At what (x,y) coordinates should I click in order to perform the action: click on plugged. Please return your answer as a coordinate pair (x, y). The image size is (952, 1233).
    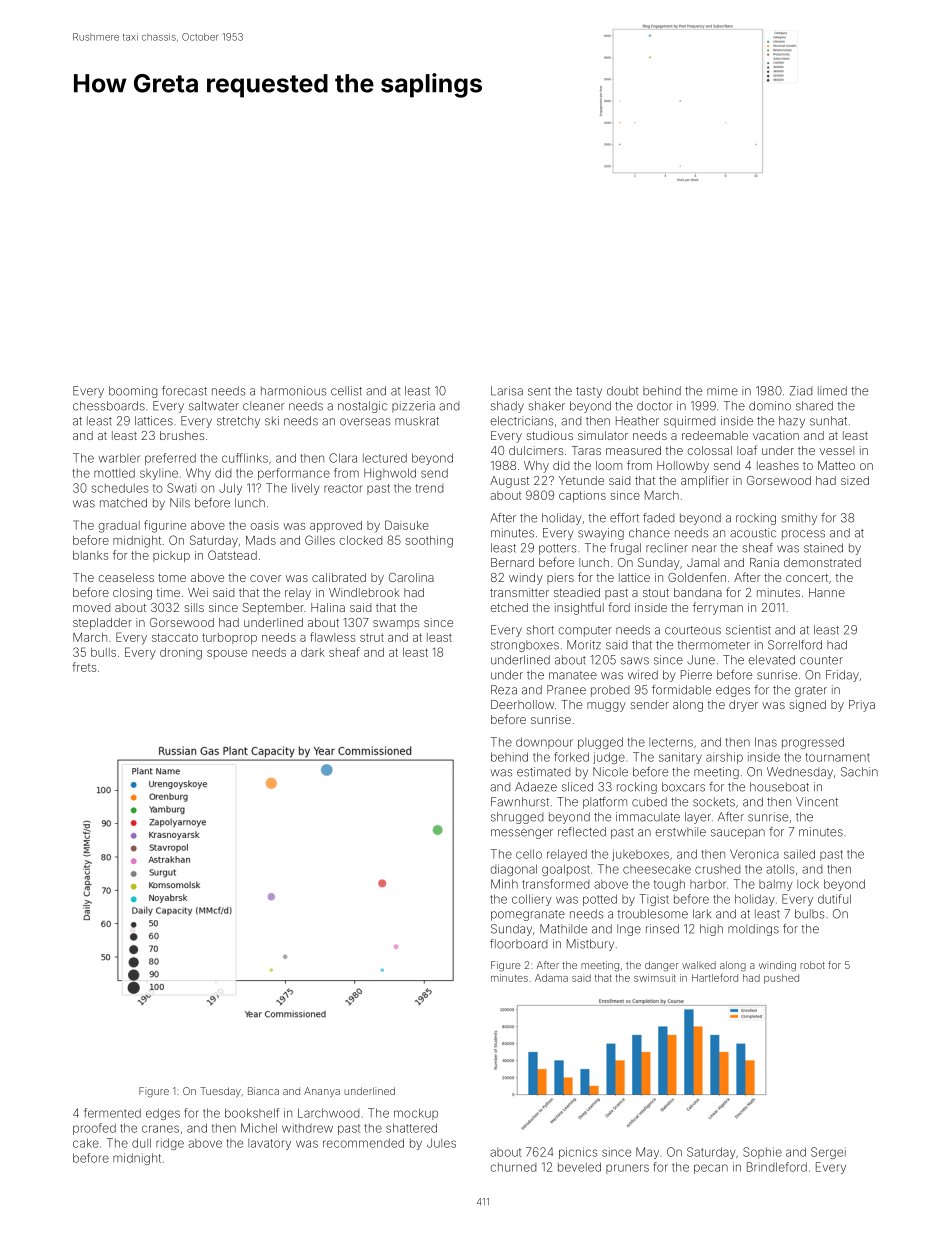
    Looking at the image, I should click on (600, 743).
